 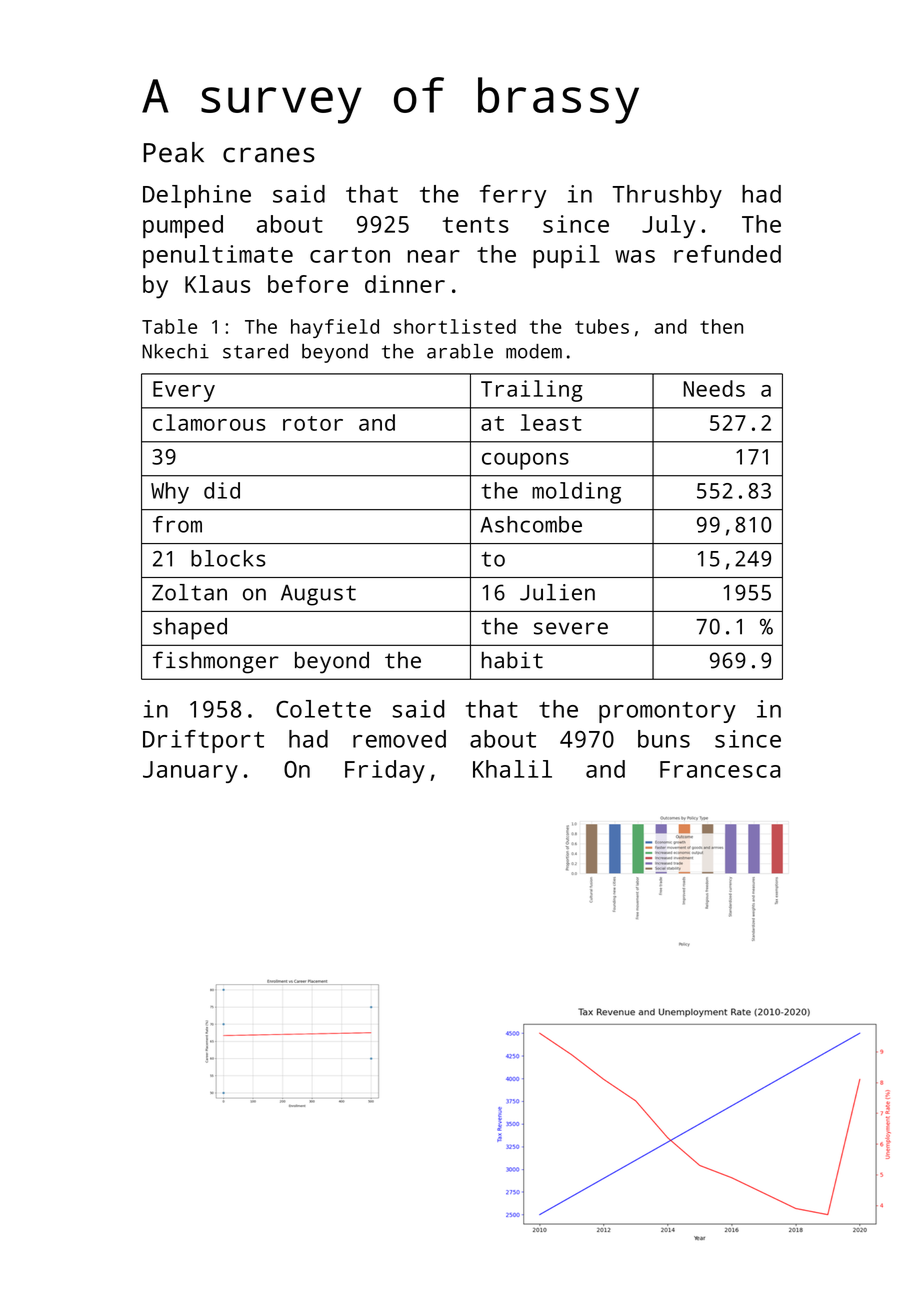 What do you see at coordinates (512, 769) in the image?
I see `Khalil` at bounding box center [512, 769].
